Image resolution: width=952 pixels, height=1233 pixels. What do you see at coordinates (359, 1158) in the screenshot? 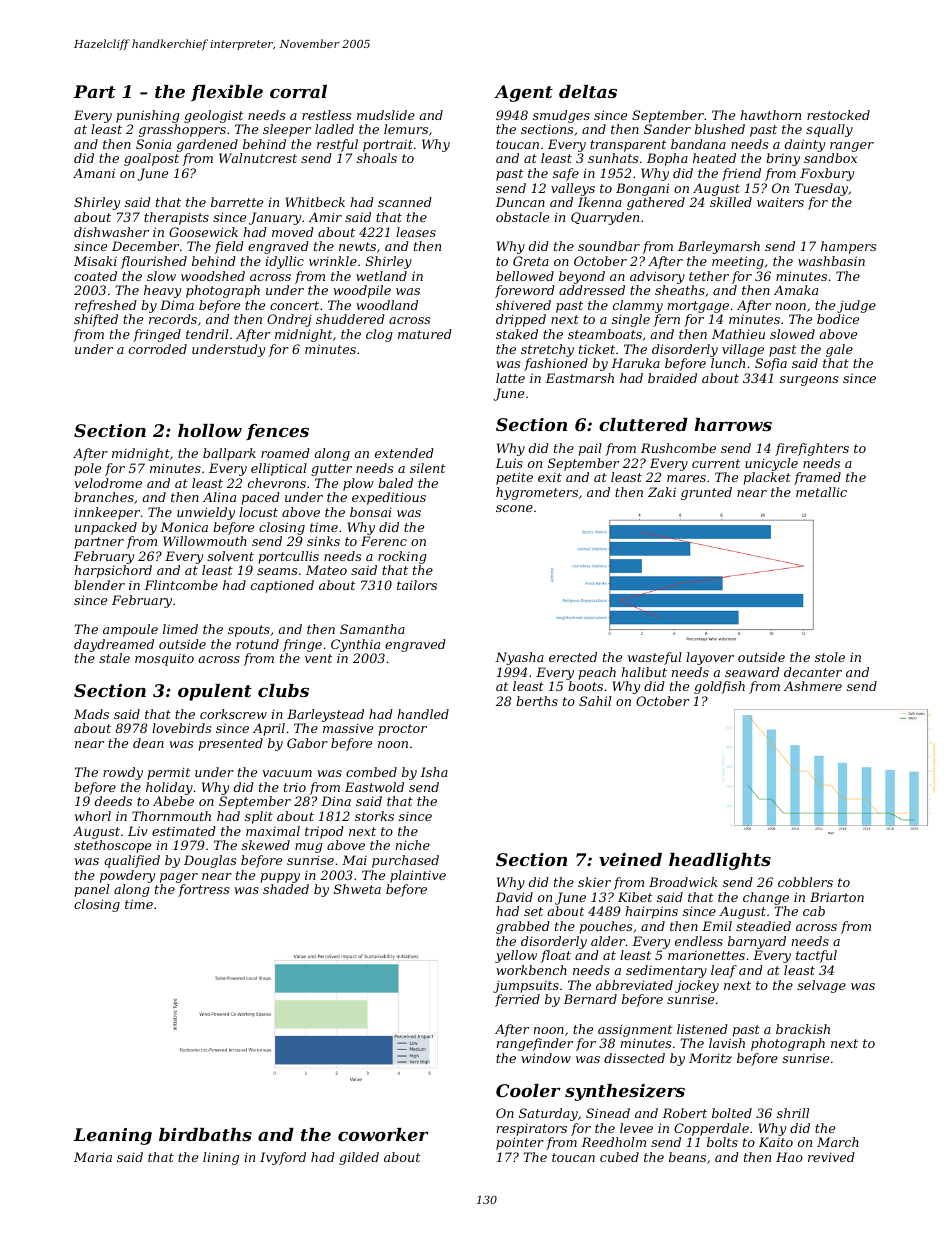
I see `gilded` at bounding box center [359, 1158].
